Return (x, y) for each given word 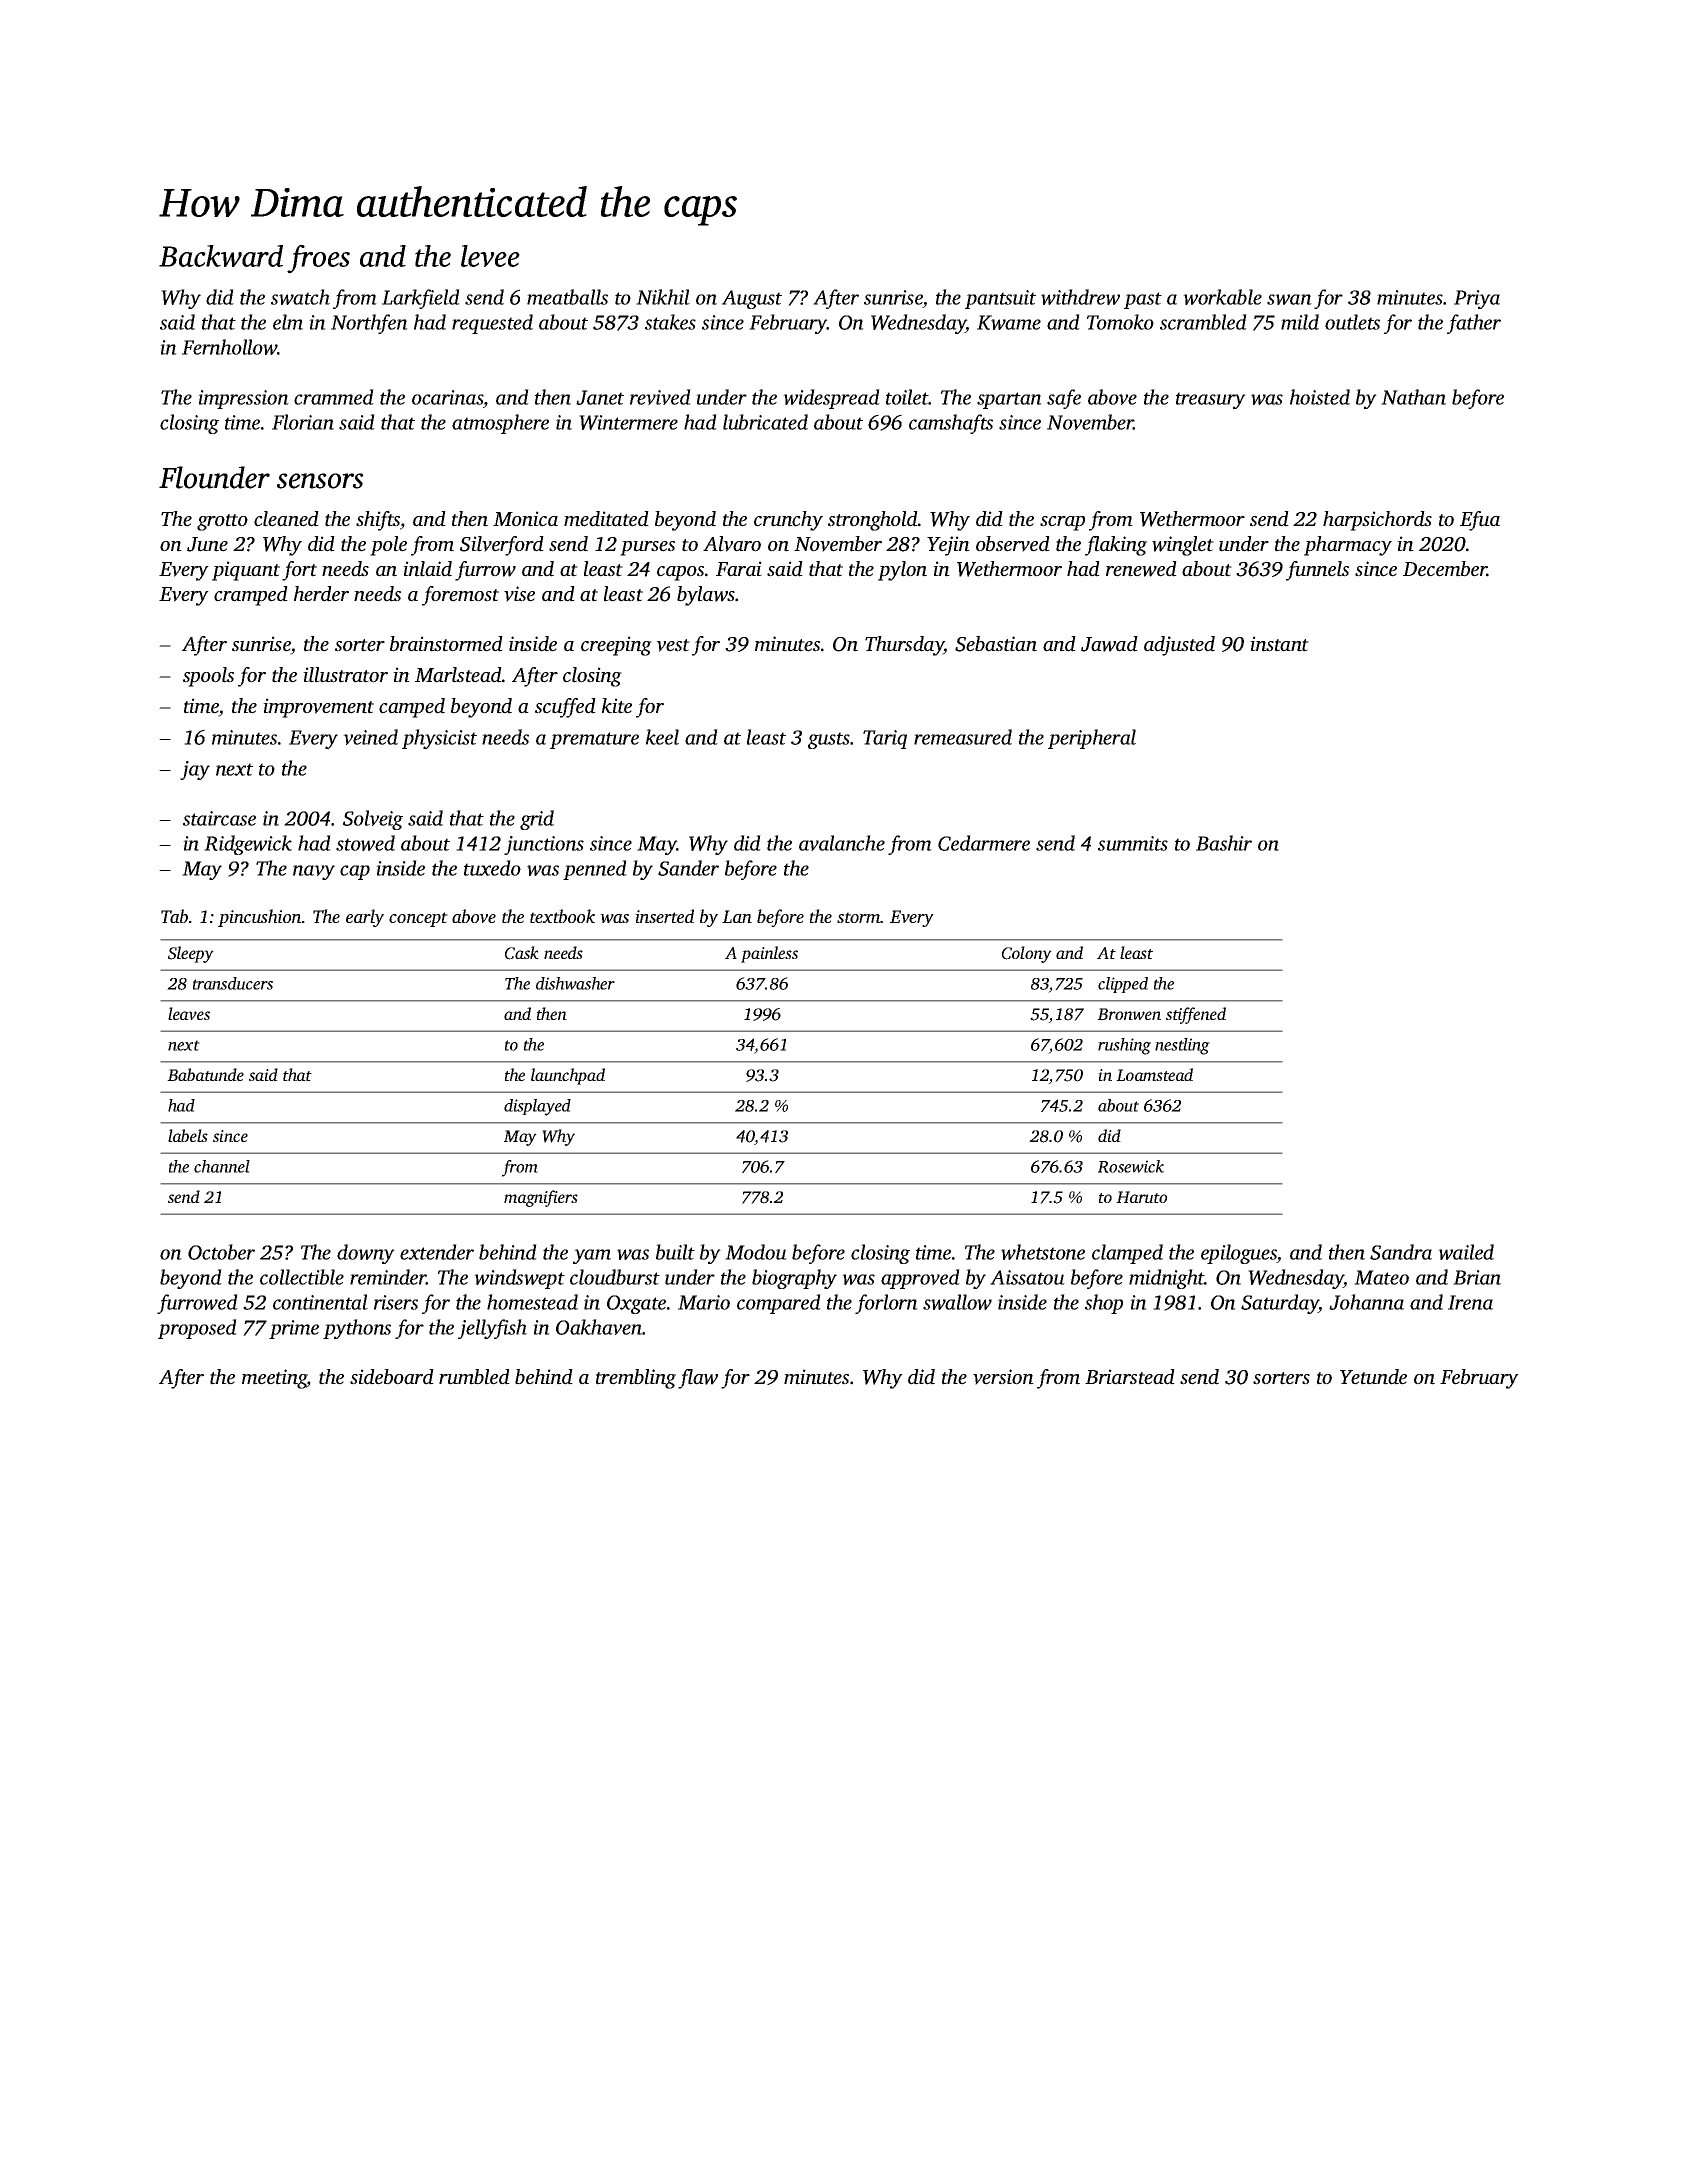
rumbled (474, 1377)
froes (318, 259)
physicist (439, 739)
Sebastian (996, 644)
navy (314, 872)
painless (769, 954)
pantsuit (1000, 299)
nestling (1182, 1046)
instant (1279, 644)
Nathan (1413, 397)
